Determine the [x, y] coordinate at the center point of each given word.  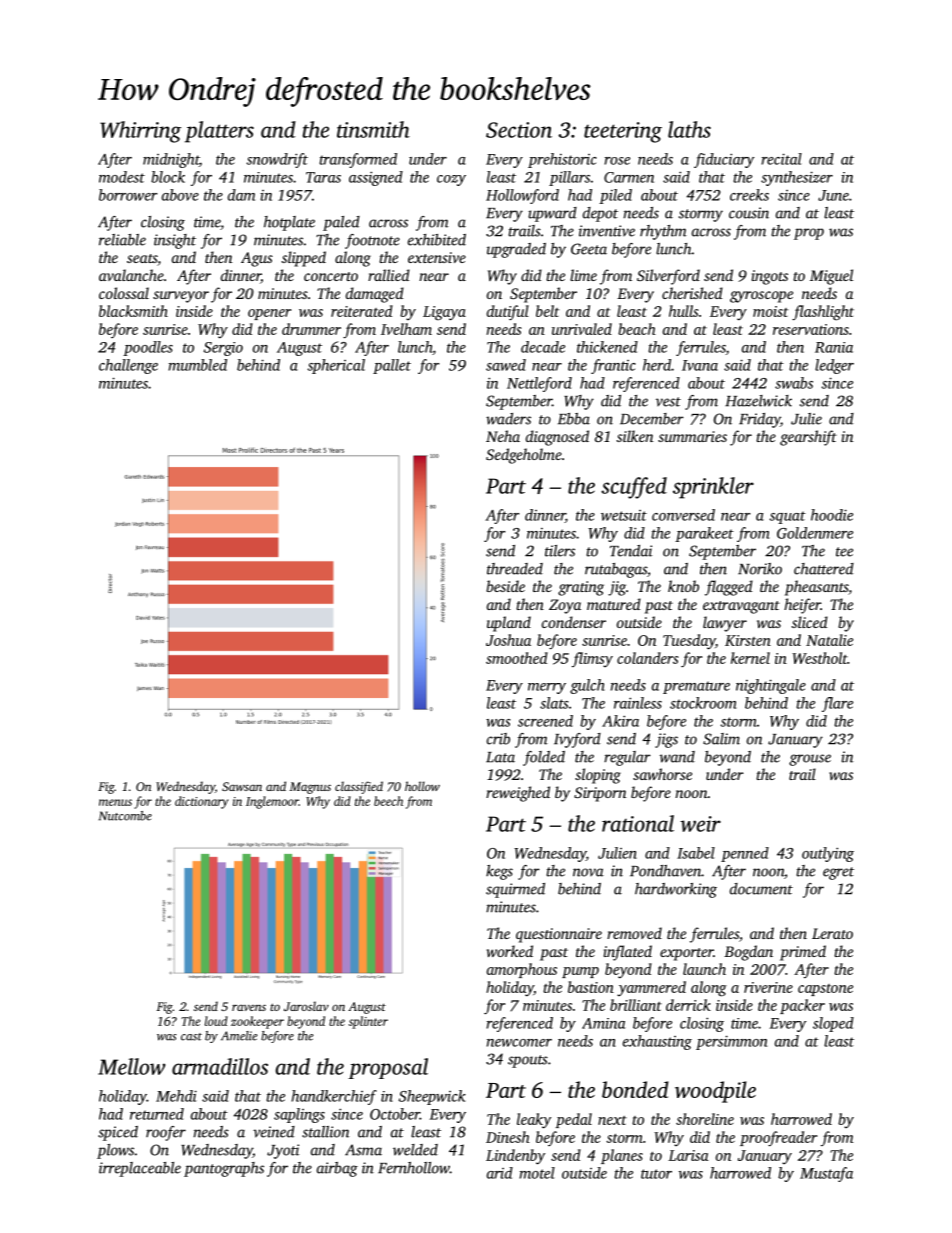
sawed [506, 365]
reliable [122, 240]
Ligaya [444, 313]
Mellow [131, 1066]
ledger [834, 366]
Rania [834, 347]
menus [115, 802]
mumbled [197, 365]
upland [509, 624]
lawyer [725, 624]
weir [700, 824]
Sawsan [242, 786]
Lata [500, 757]
